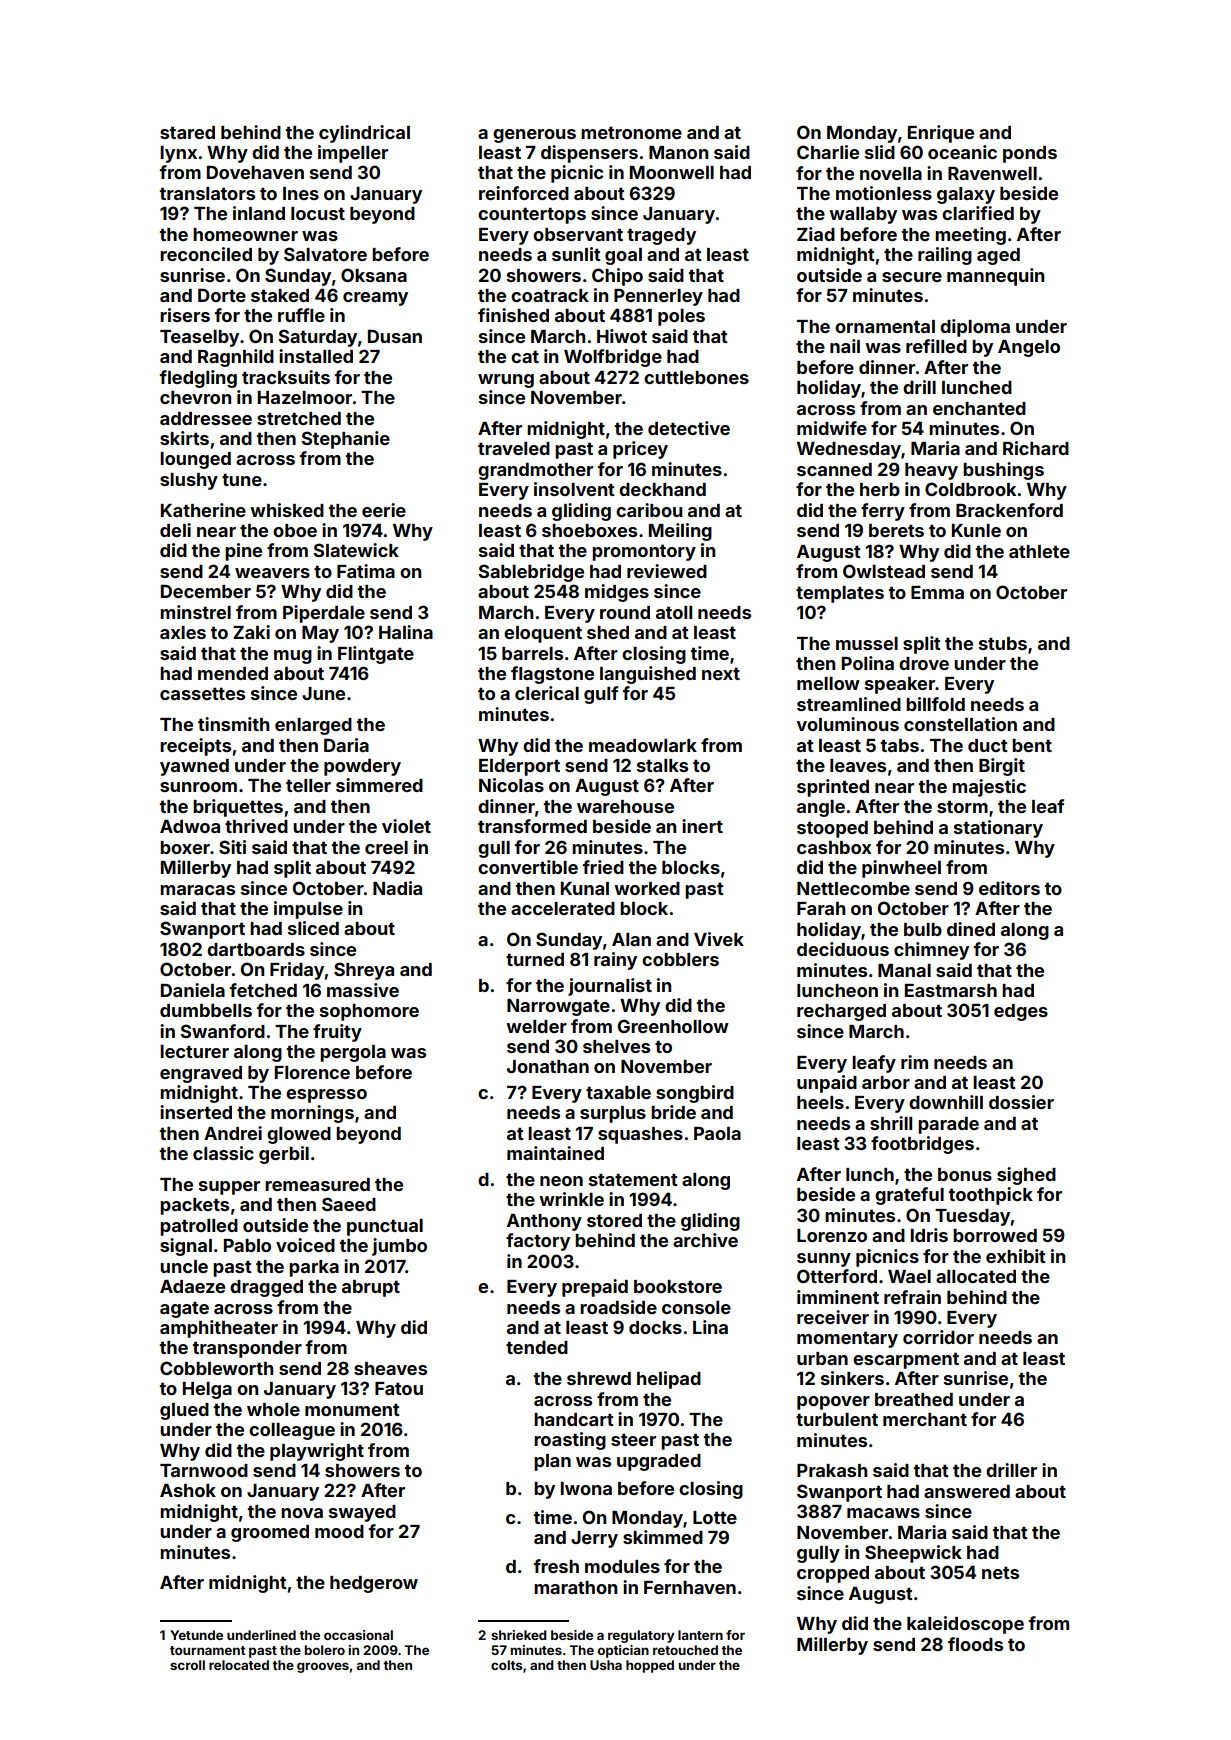 This screenshot has height=1740, width=1231. Describe the element at coordinates (552, 675) in the screenshot. I see `flagstone` at that location.
